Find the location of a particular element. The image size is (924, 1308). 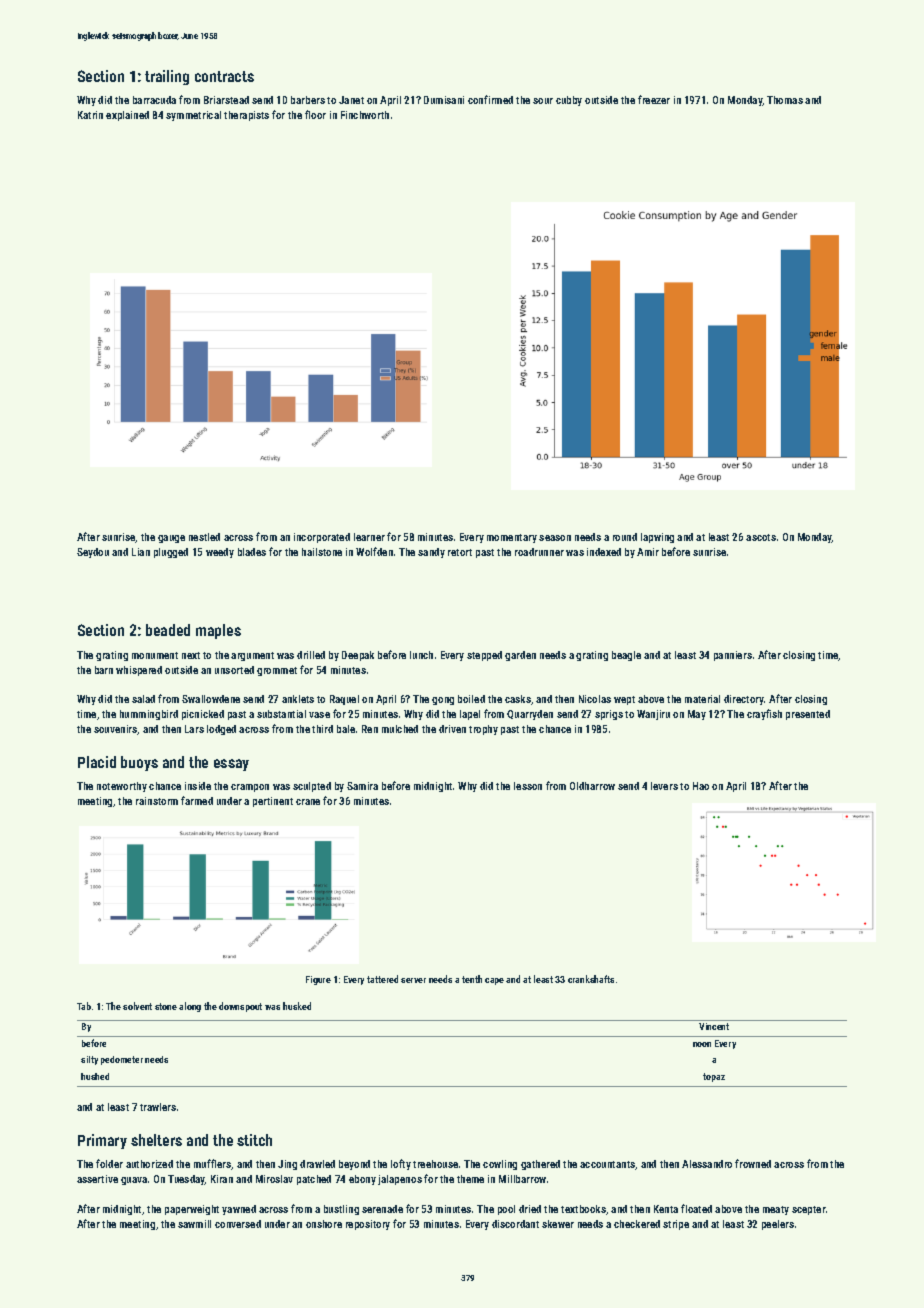

Quarryden is located at coordinates (530, 715).
